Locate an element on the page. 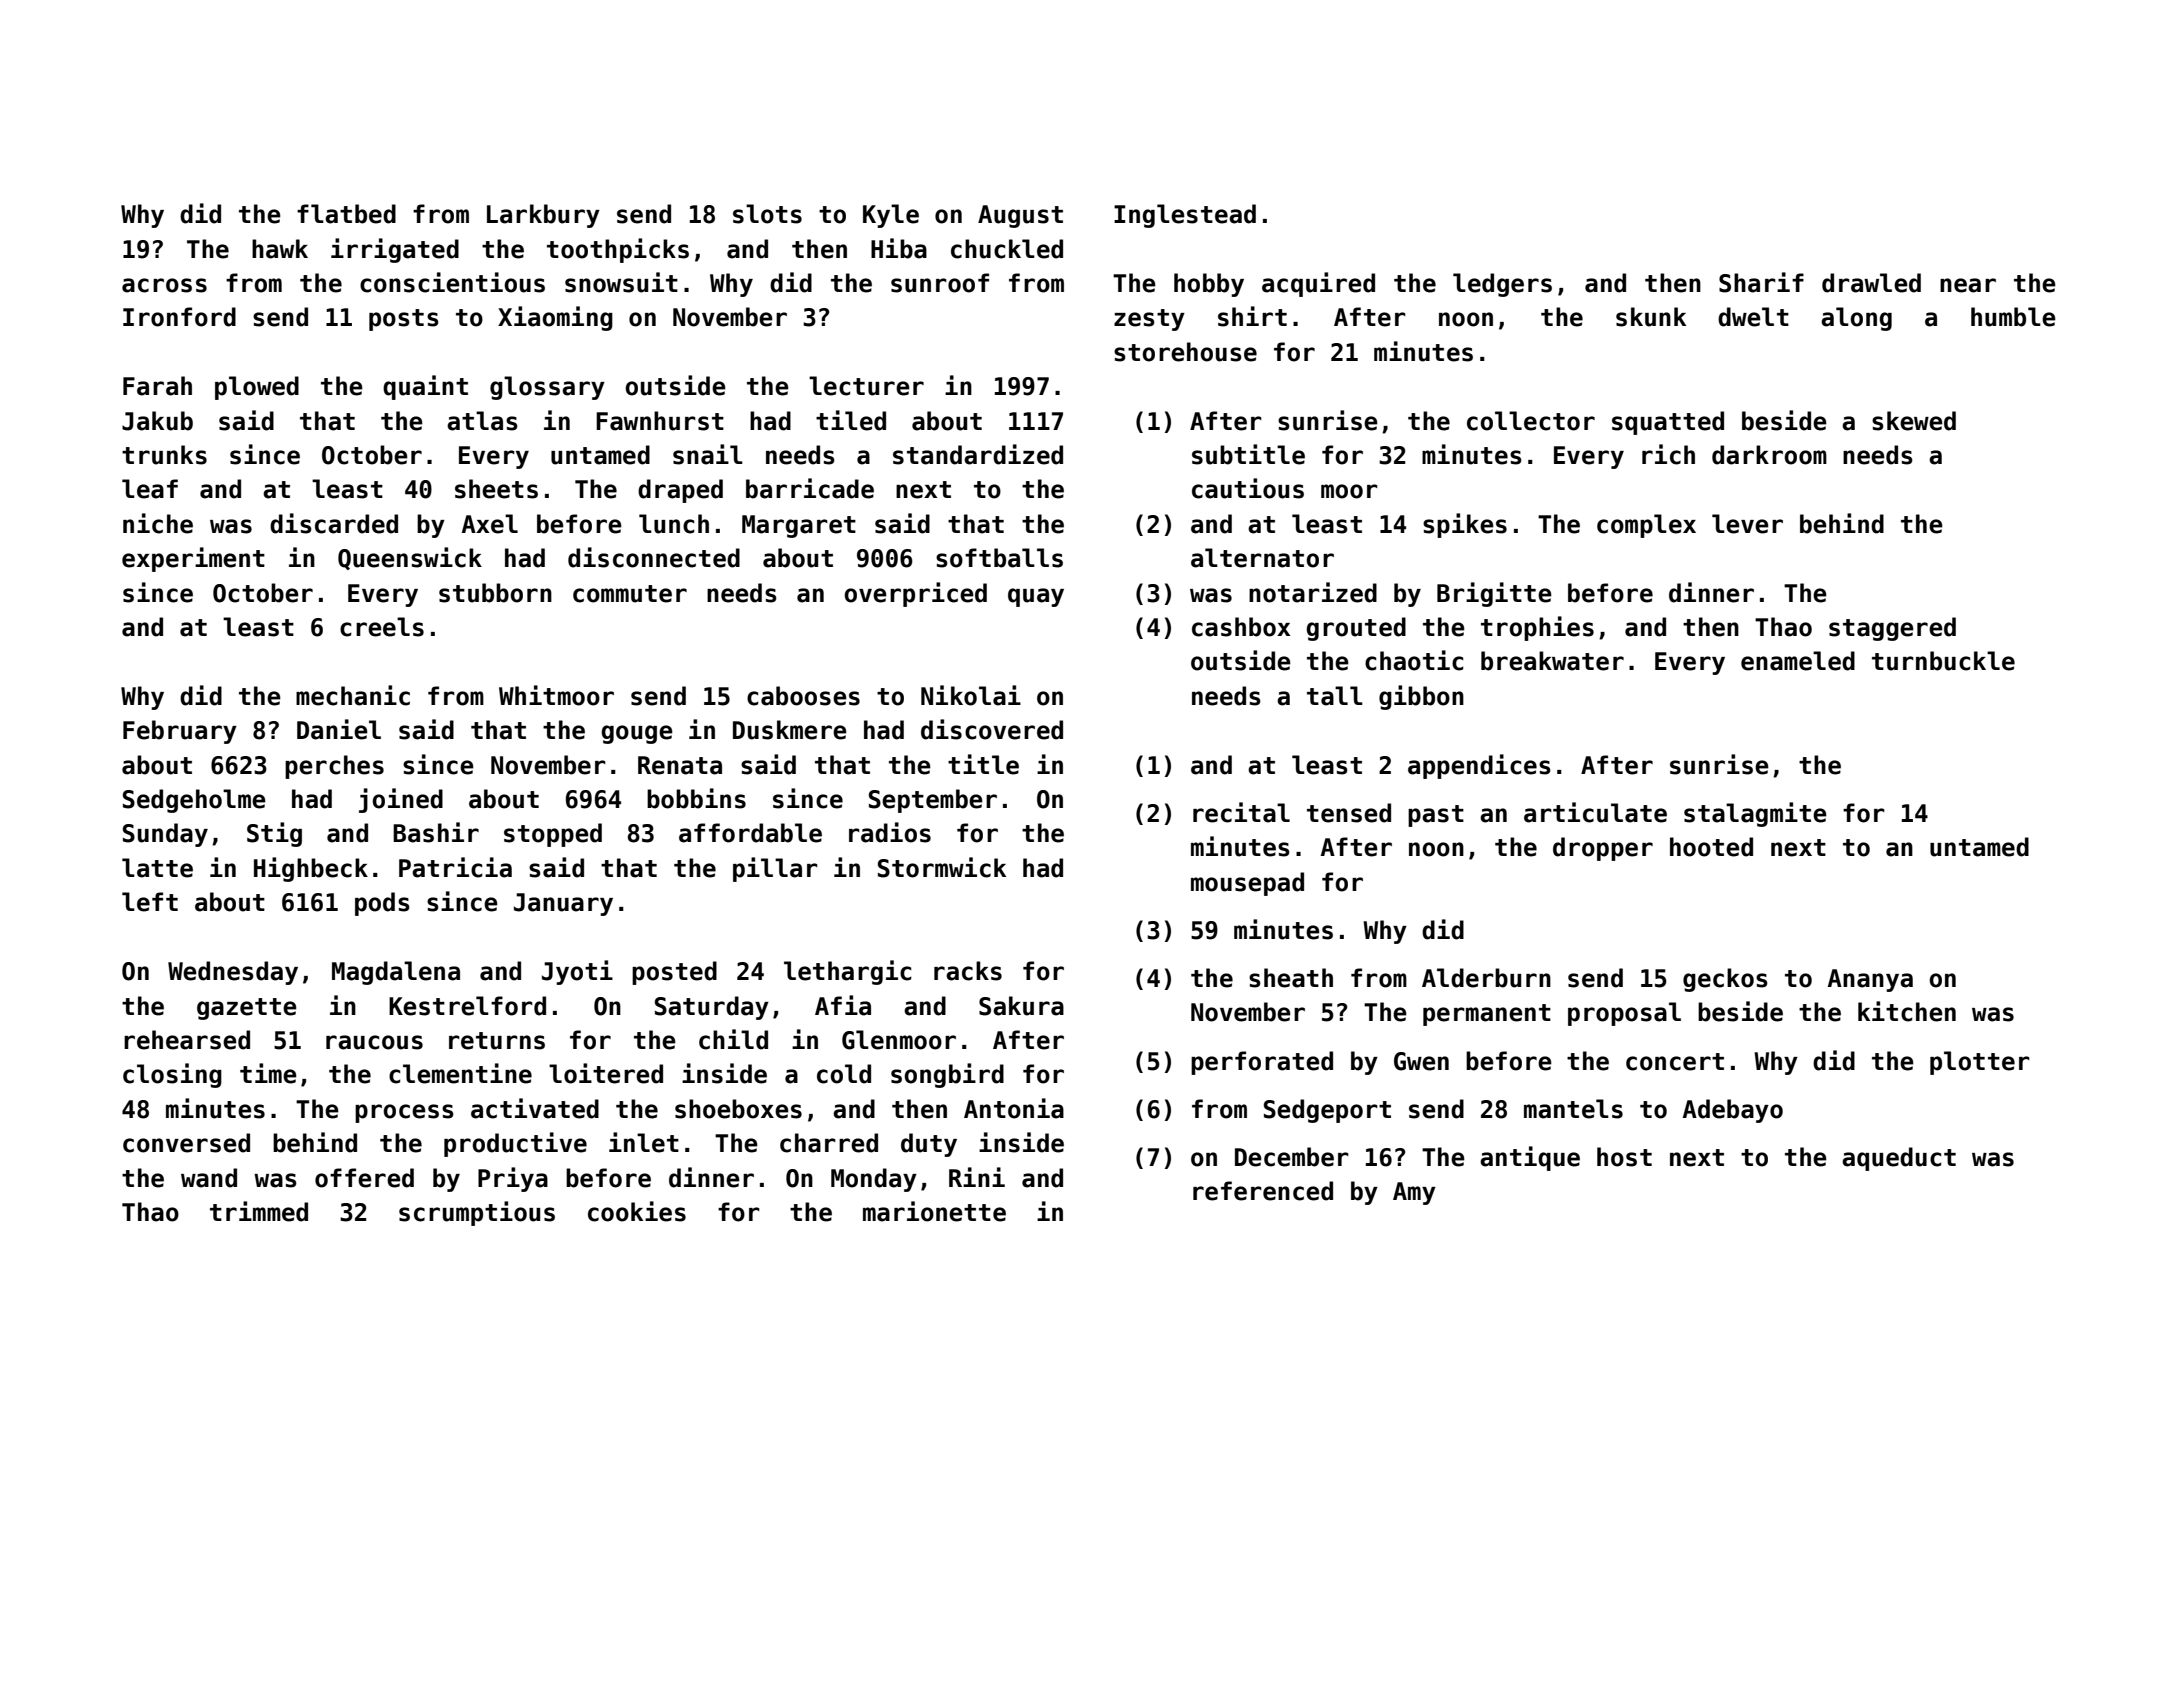  Antonia is located at coordinates (1014, 1108).
